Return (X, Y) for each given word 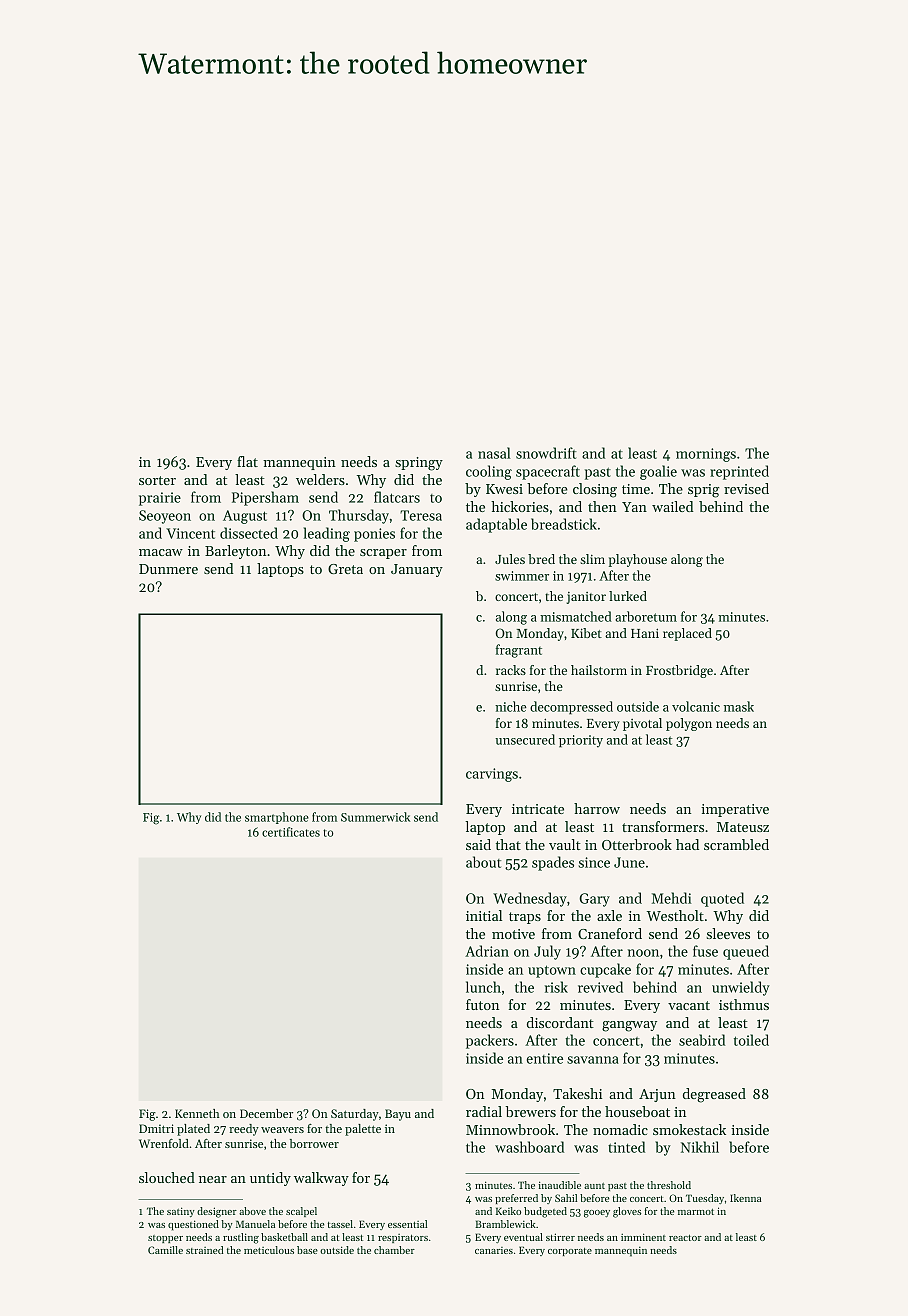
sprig (703, 491)
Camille (165, 1250)
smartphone (277, 818)
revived (600, 987)
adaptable (496, 525)
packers (490, 1041)
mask (739, 706)
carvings (492, 775)
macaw (161, 552)
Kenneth (197, 1113)
